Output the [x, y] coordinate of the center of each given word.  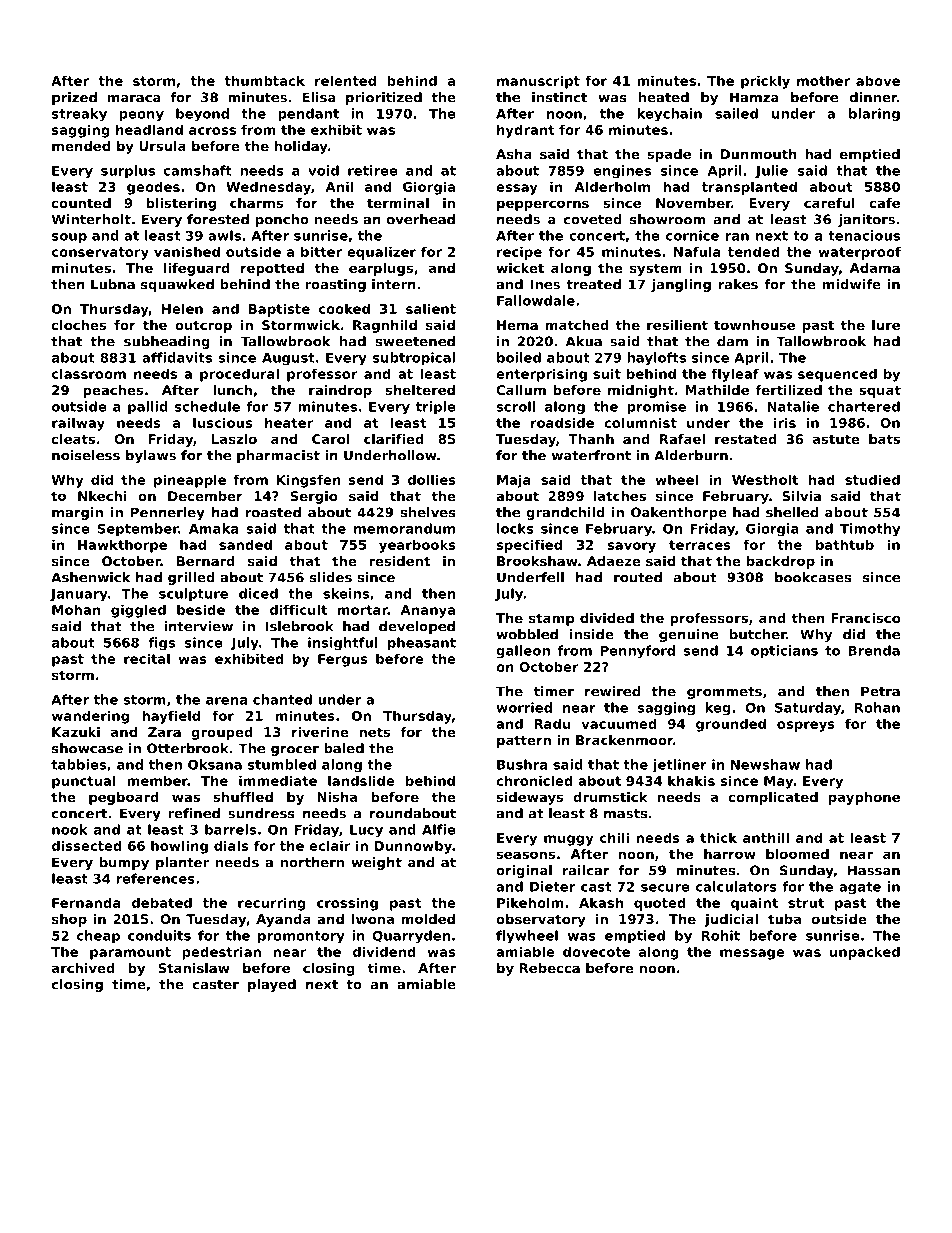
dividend [384, 951]
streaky [79, 114]
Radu [552, 723]
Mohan [76, 609]
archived [83, 968]
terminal [398, 203]
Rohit [720, 935]
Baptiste [279, 310]
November [693, 203]
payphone [864, 798]
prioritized [384, 98]
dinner [873, 97]
